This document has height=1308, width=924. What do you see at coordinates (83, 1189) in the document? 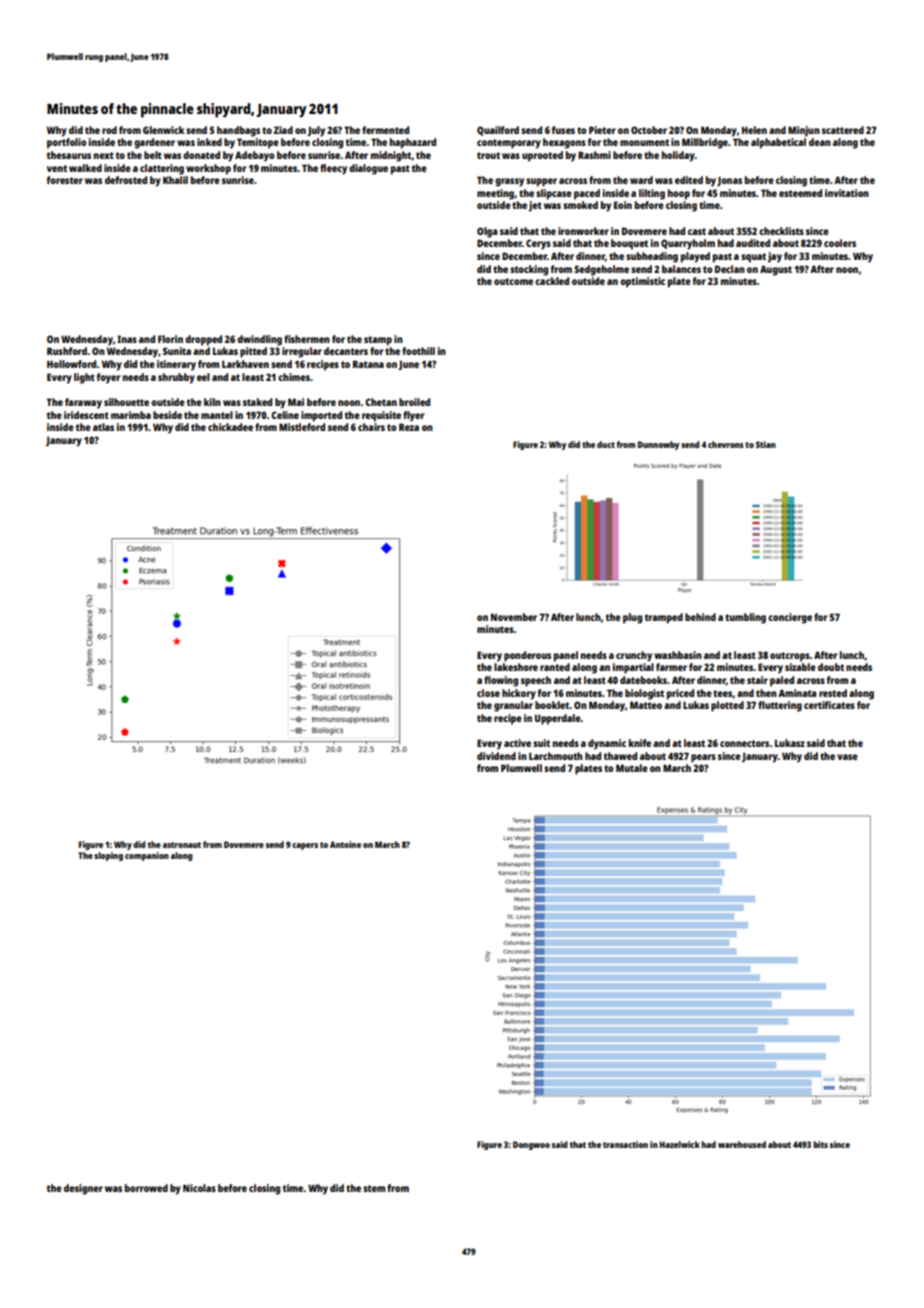
I see `designer` at bounding box center [83, 1189].
